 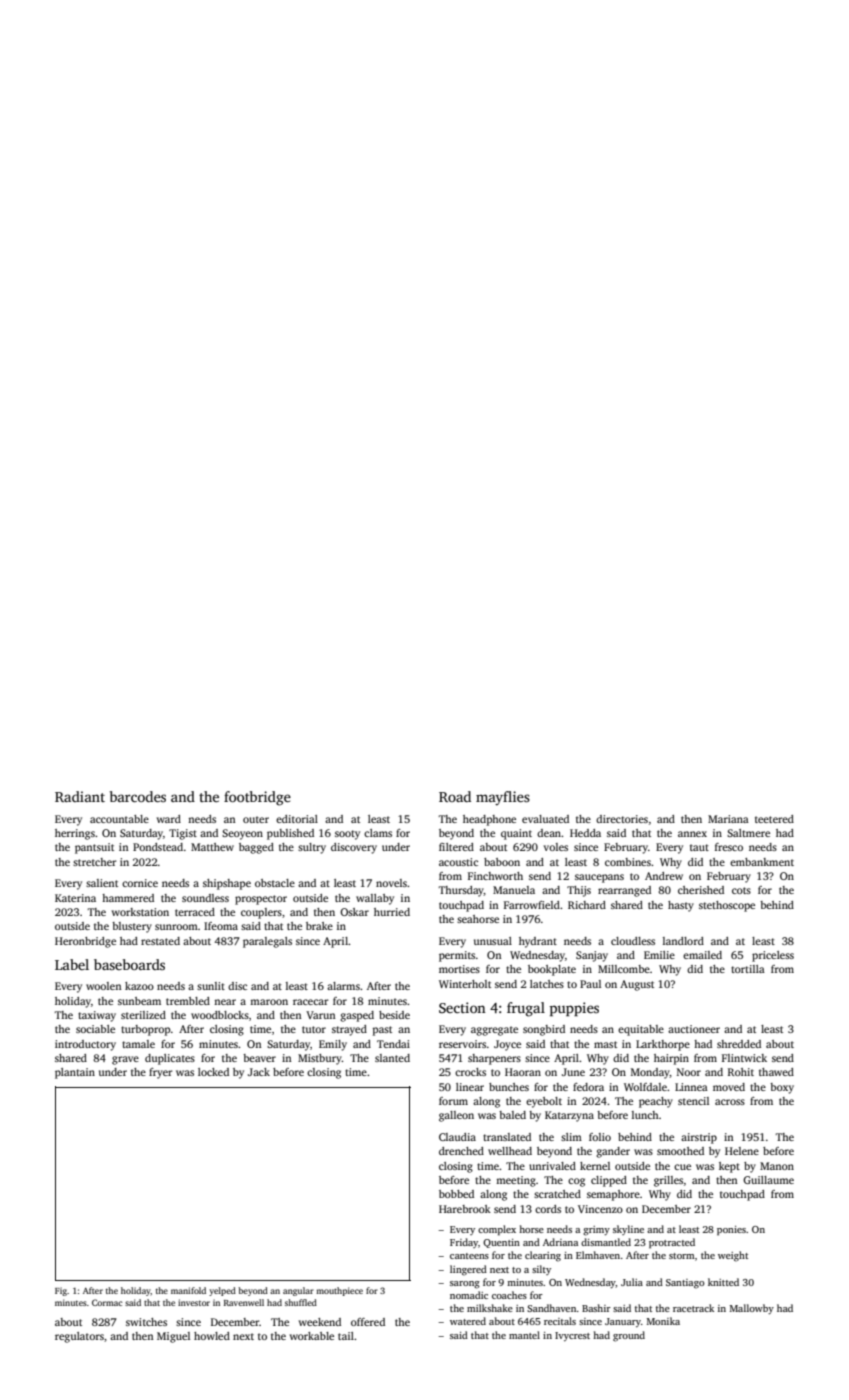 I want to click on directories, so click(x=622, y=819).
